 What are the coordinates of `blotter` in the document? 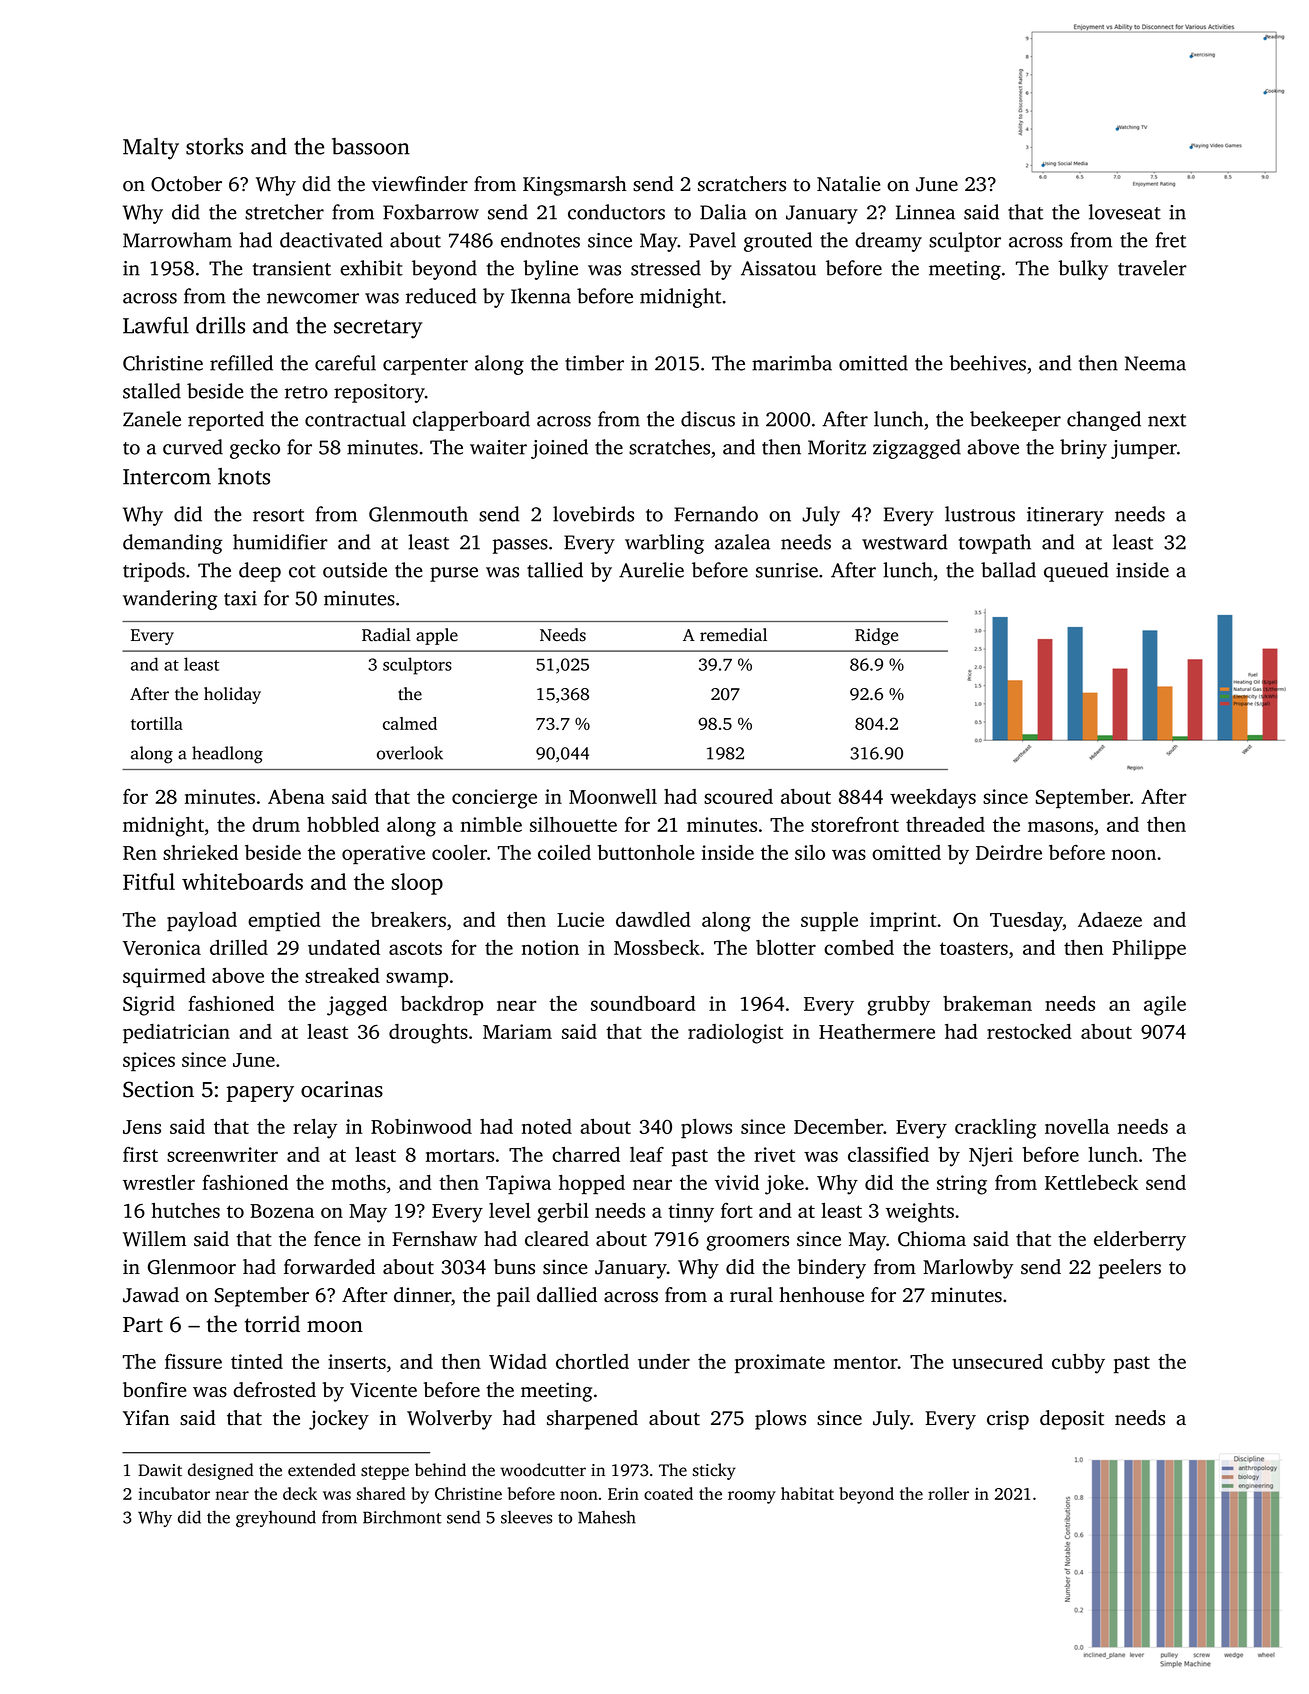 It's located at (786, 947).
